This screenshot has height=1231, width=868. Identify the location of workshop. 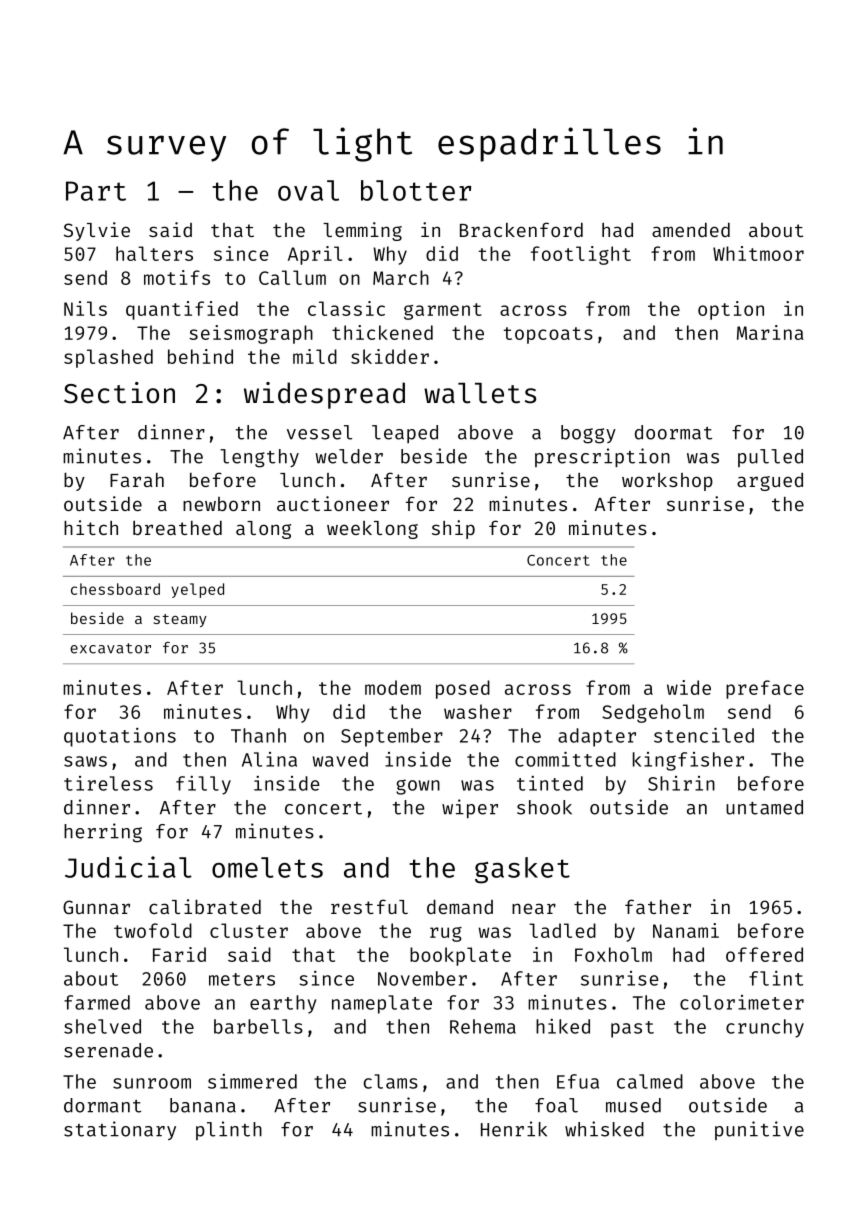
(667, 482).
